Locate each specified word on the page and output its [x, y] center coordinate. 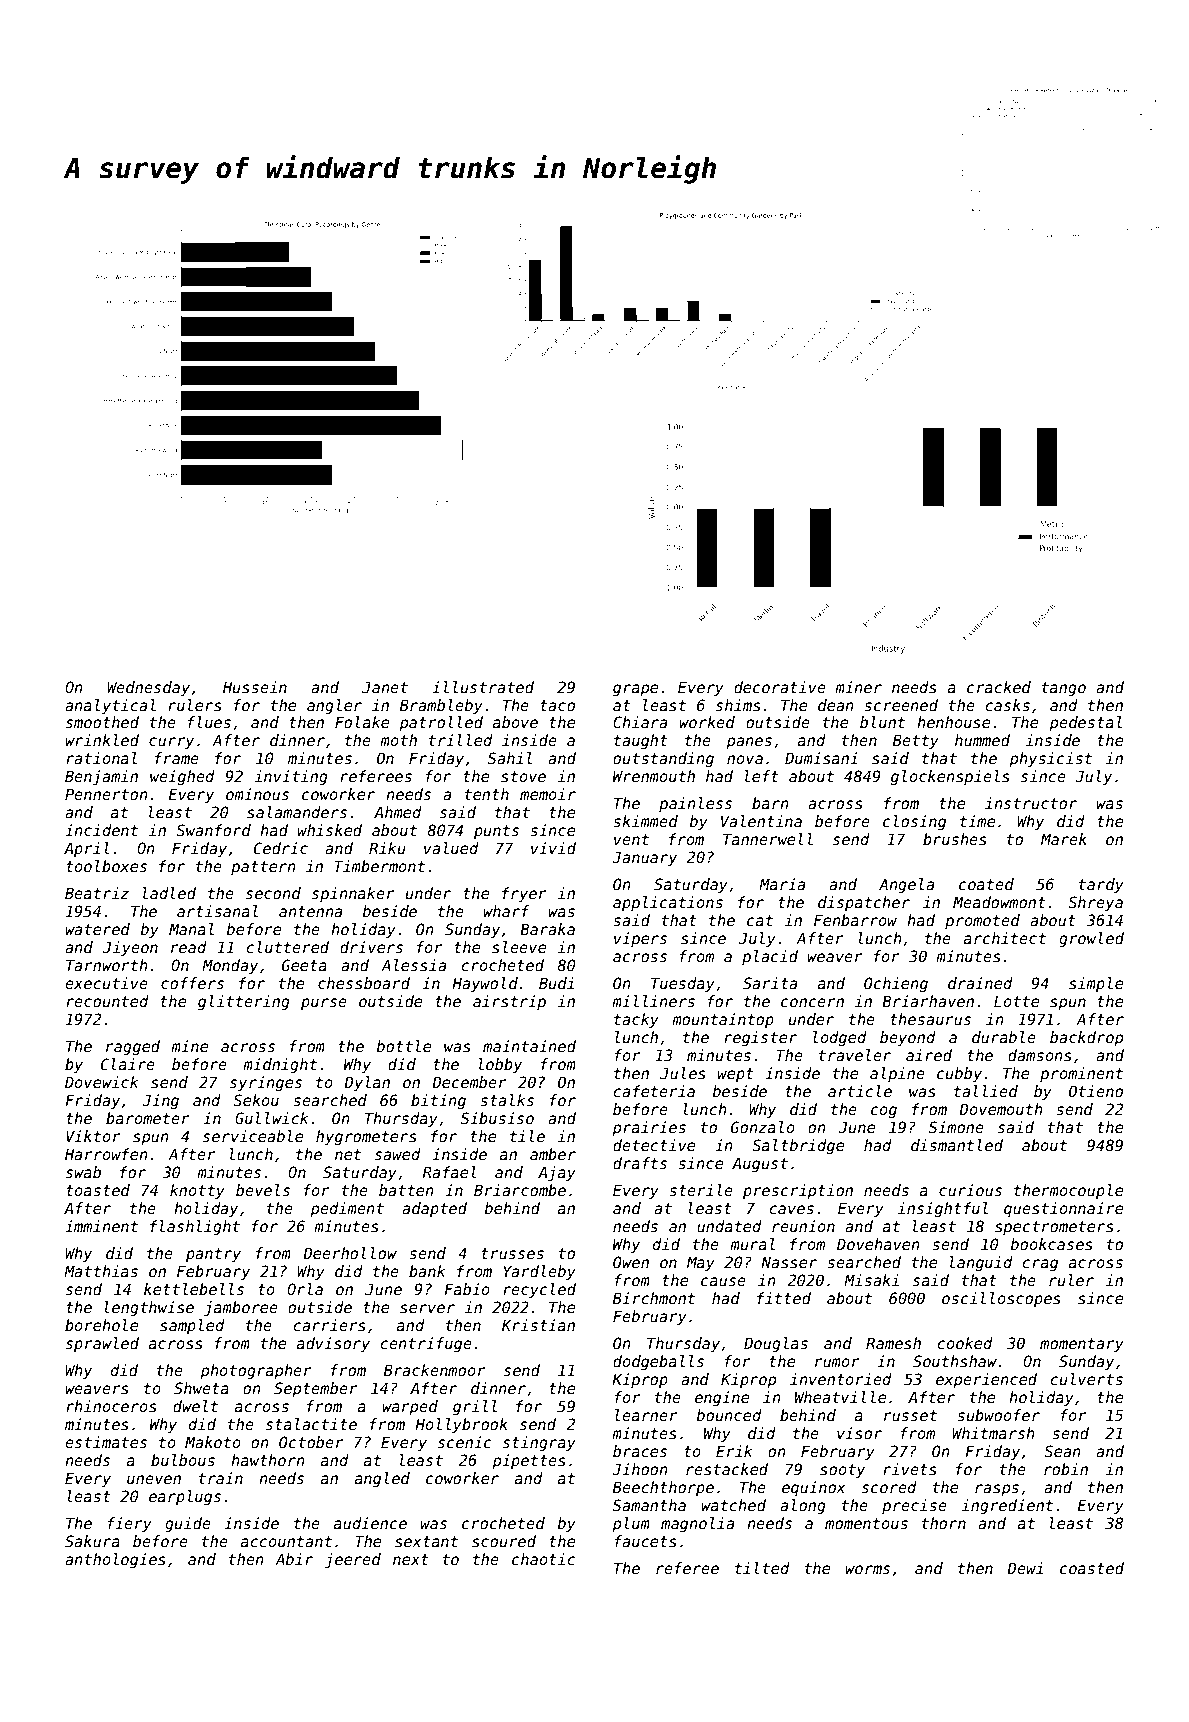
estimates [106, 1442]
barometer [148, 1118]
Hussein [255, 687]
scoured [504, 1541]
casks [1008, 705]
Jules [683, 1073]
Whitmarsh [993, 1433]
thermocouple [1068, 1191]
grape [635, 690]
